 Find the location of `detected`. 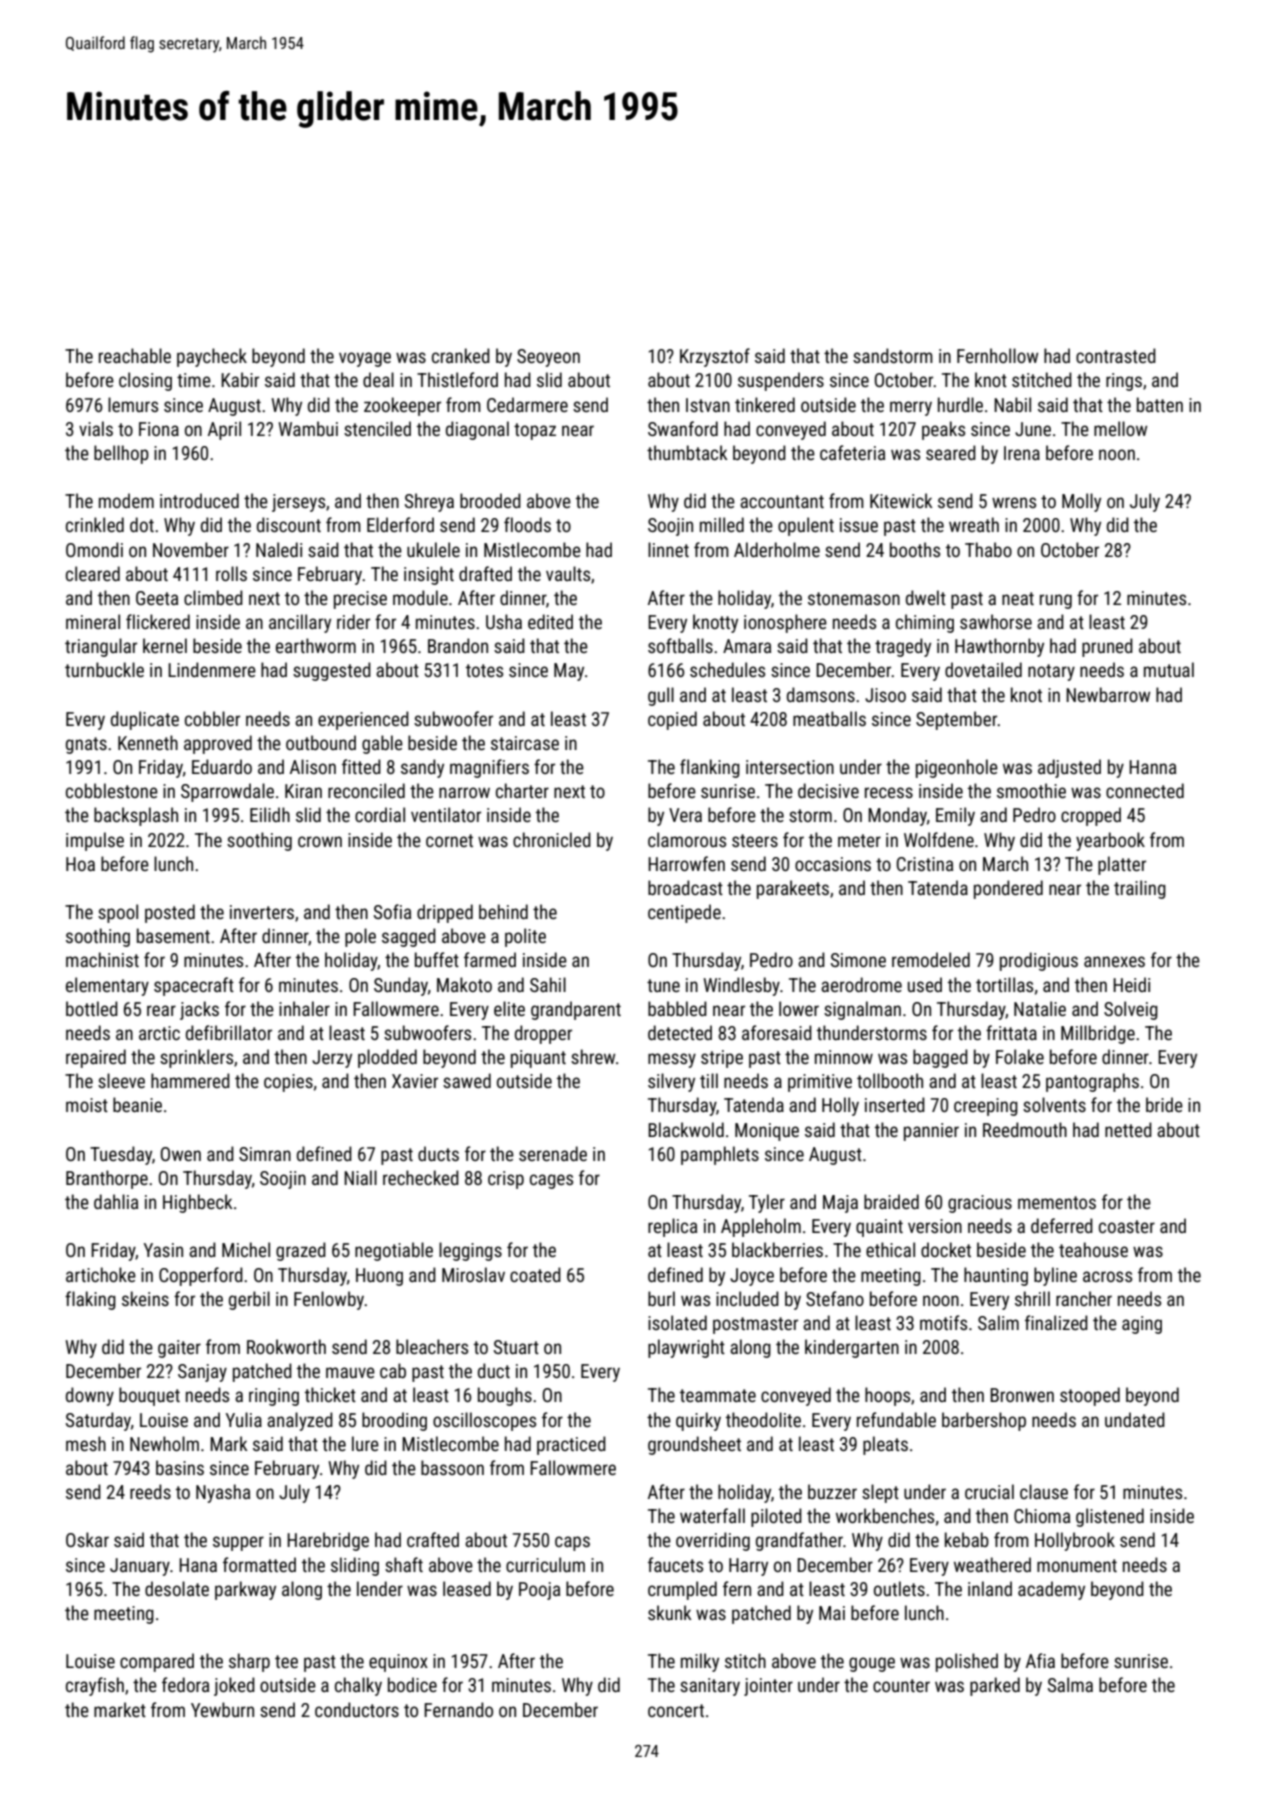

detected is located at coordinates (680, 1032).
